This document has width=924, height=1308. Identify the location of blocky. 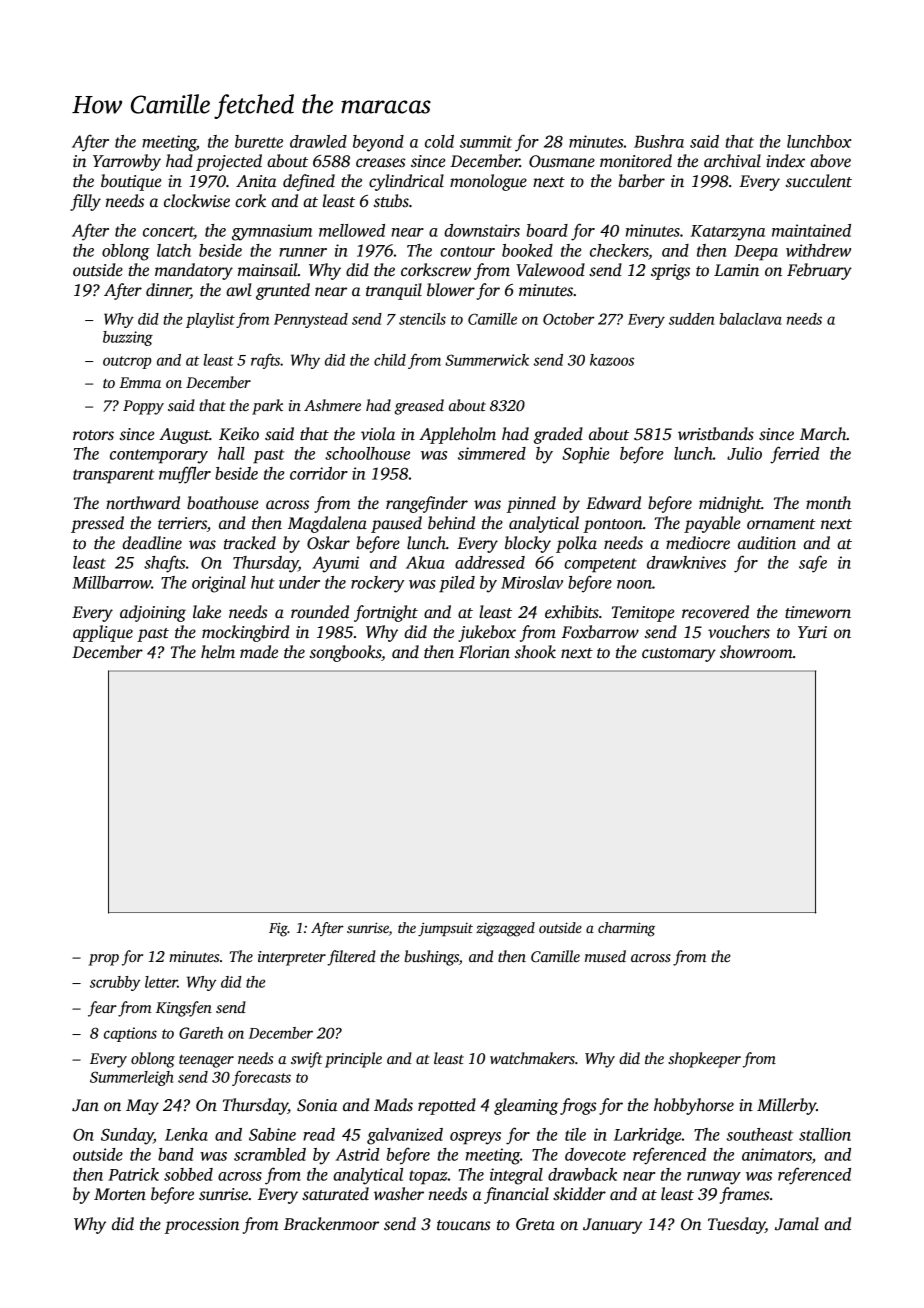
(528, 544).
